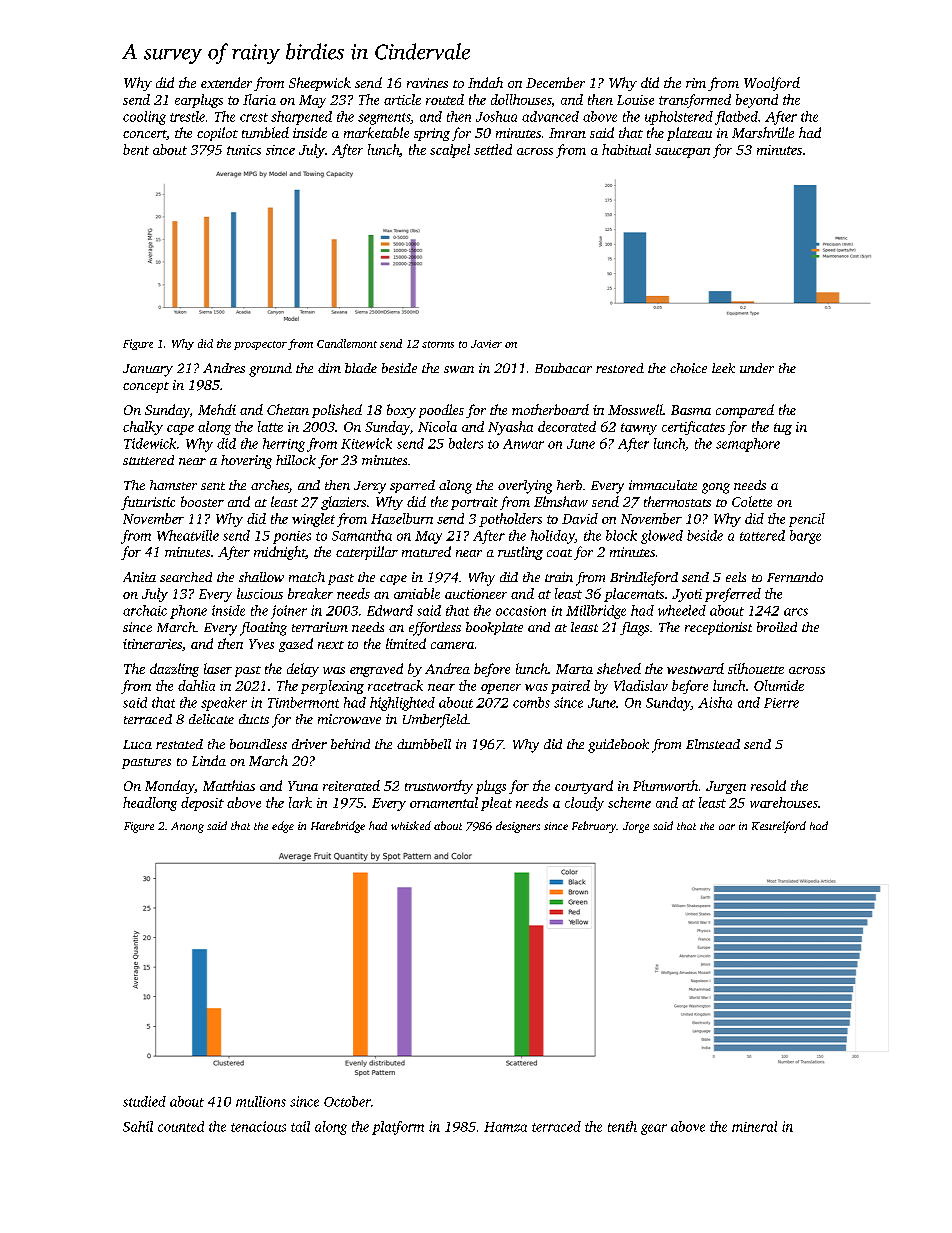 The image size is (952, 1233). I want to click on designers, so click(518, 827).
